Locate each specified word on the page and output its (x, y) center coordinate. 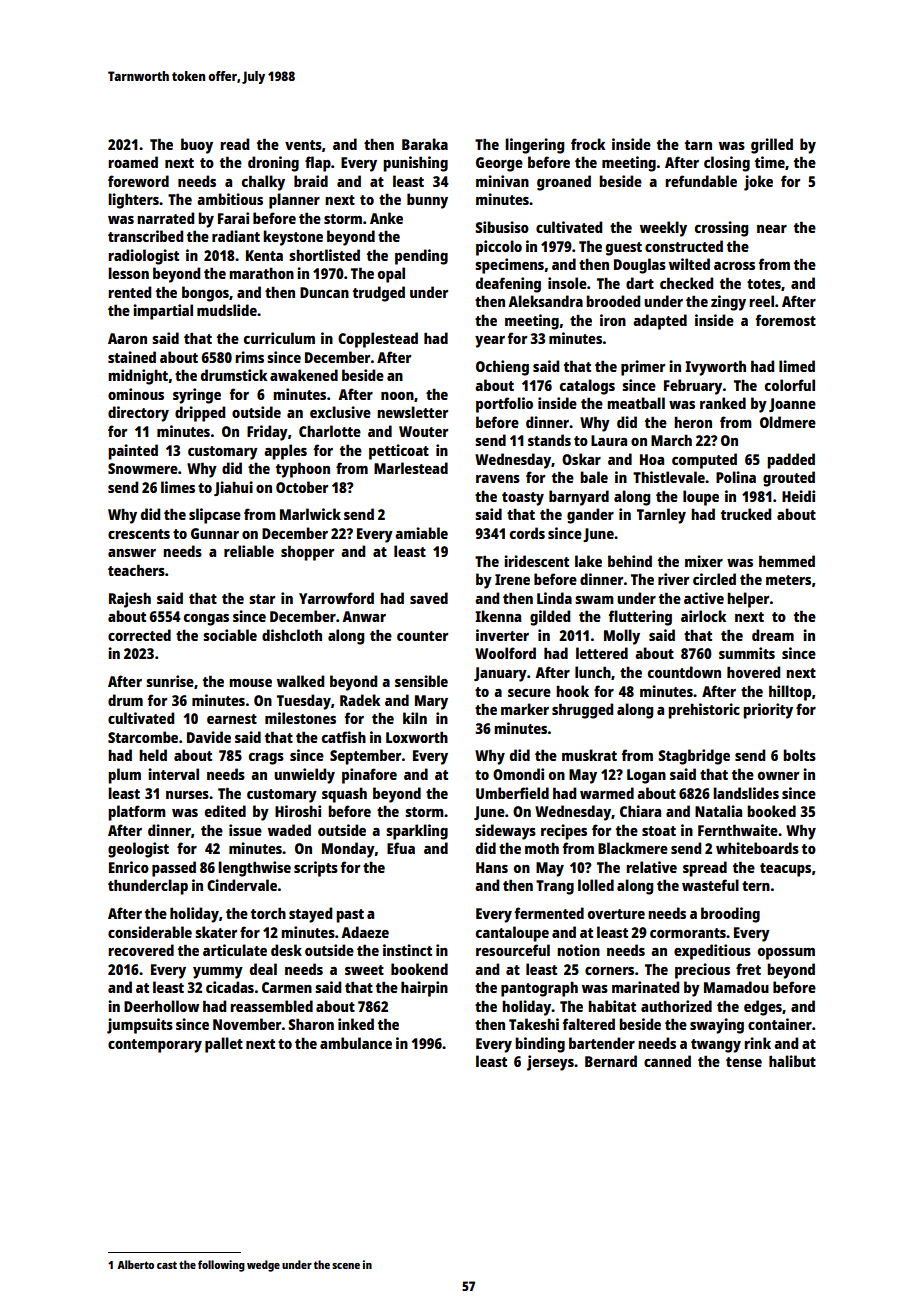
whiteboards (757, 848)
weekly (663, 229)
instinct (407, 950)
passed (174, 869)
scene (346, 1266)
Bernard (611, 1061)
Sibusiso (502, 227)
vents (303, 145)
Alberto (135, 1264)
